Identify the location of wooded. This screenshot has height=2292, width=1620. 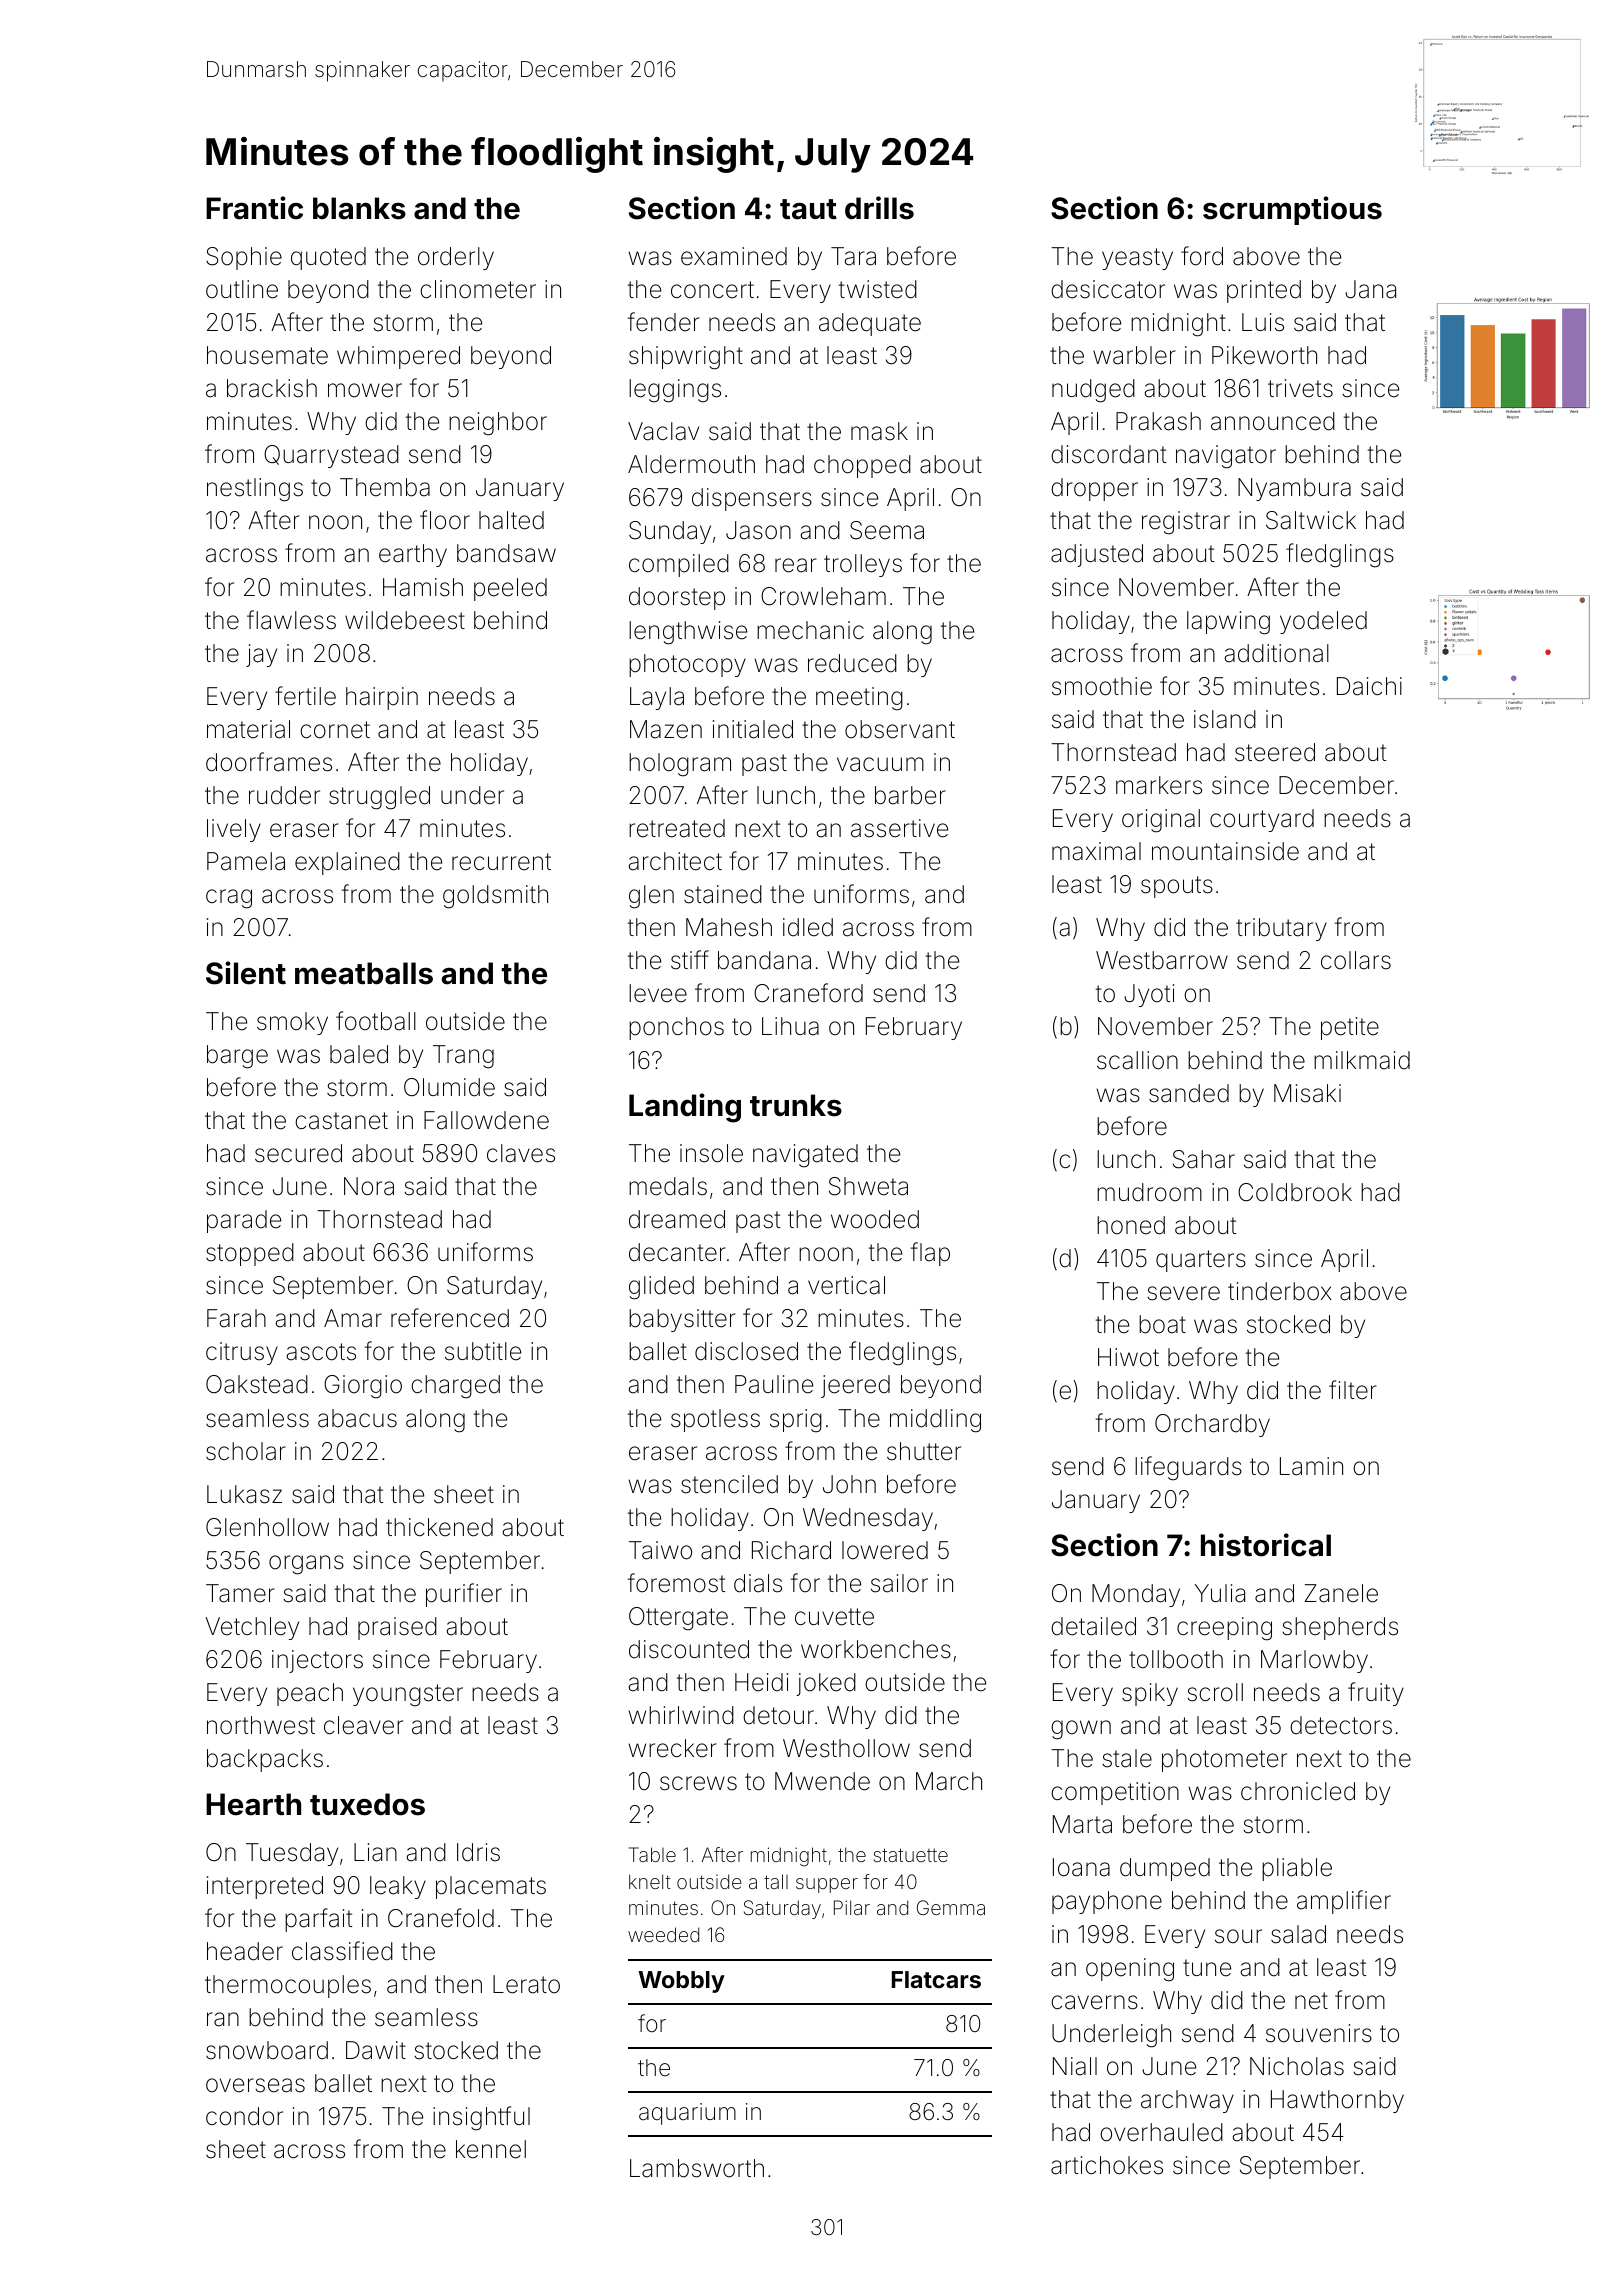
(875, 1219).
